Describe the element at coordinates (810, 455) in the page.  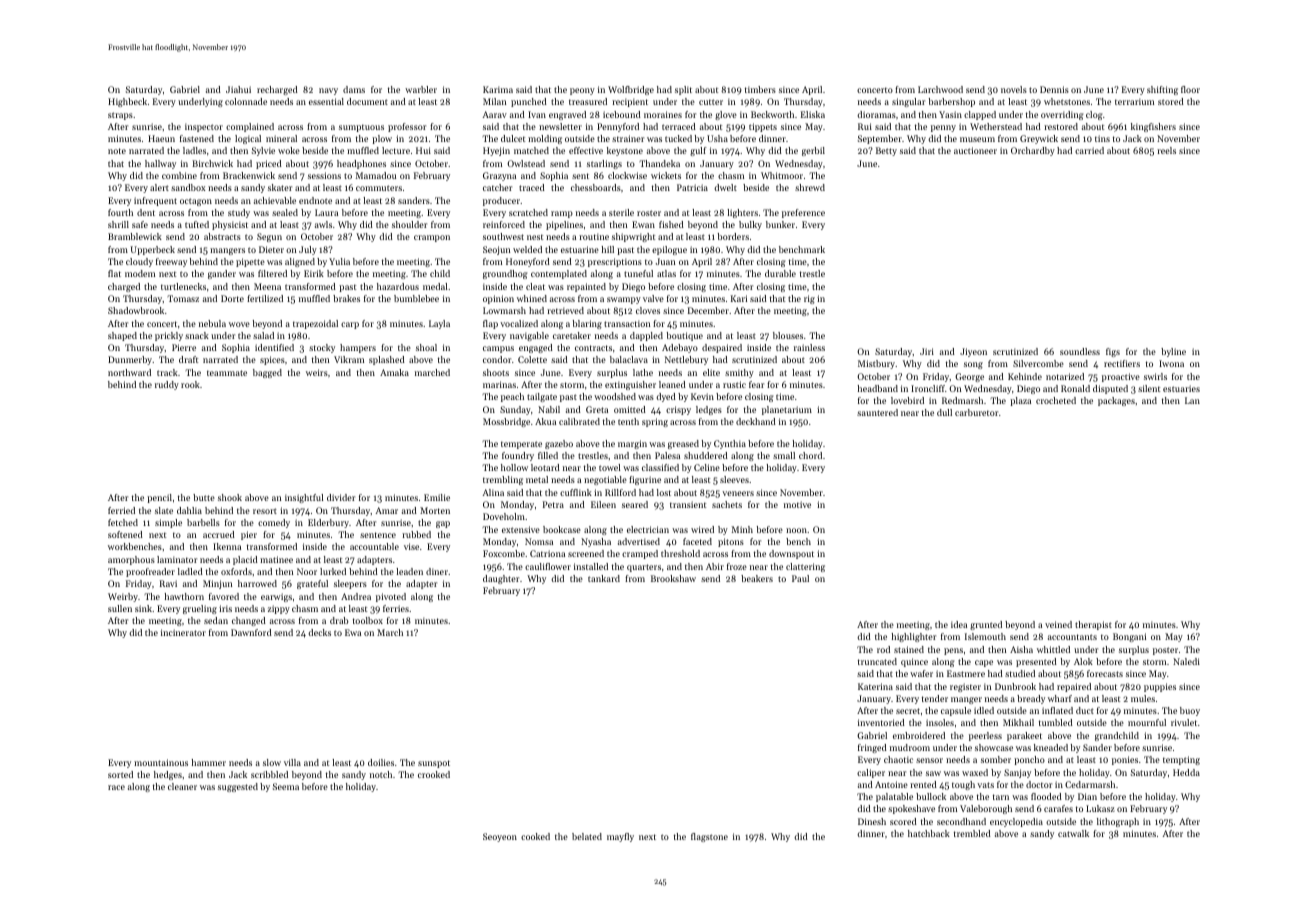
I see `chord` at that location.
